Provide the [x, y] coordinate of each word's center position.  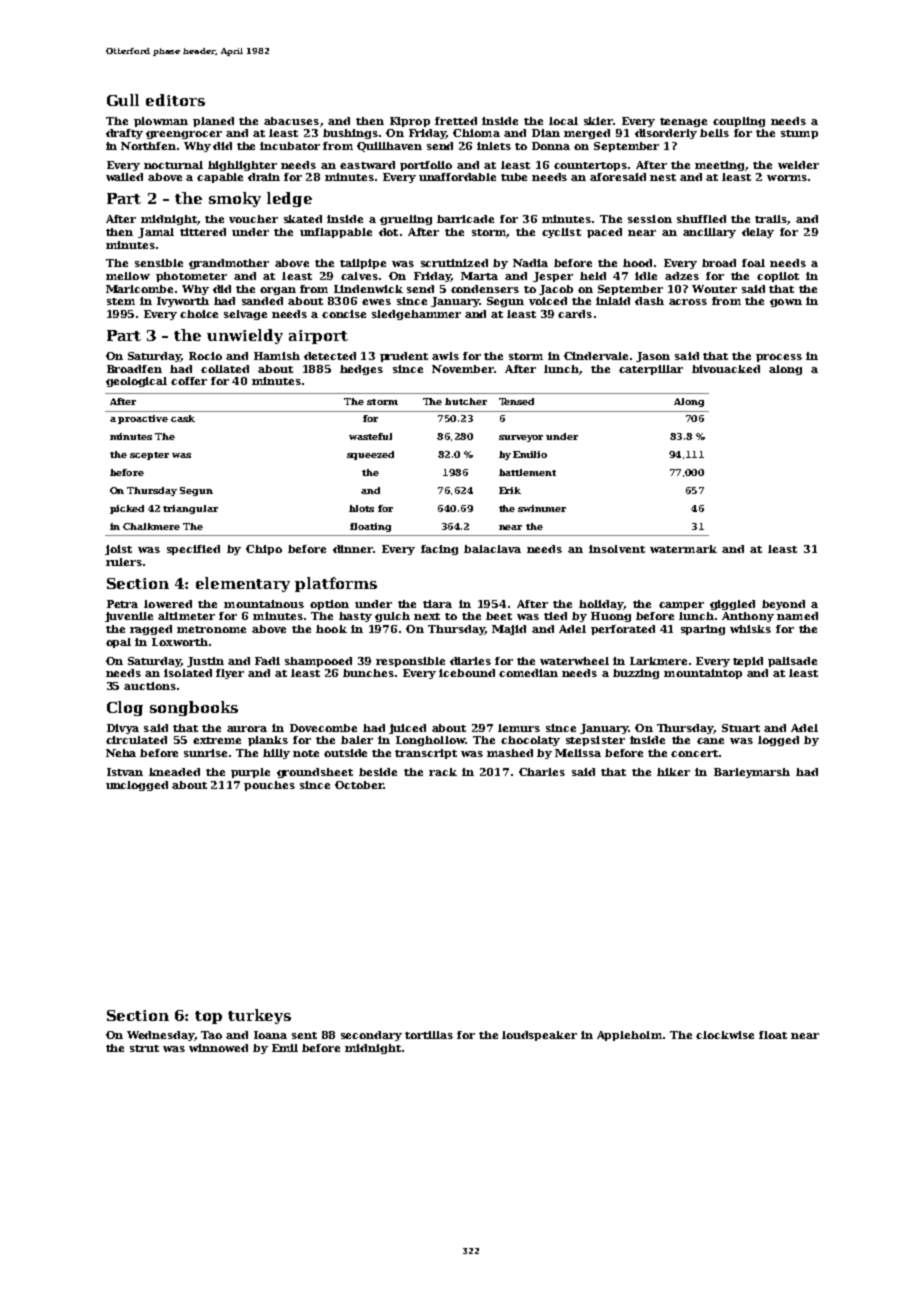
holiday [601, 605]
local [563, 121]
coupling [739, 122]
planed [213, 122]
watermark [683, 549]
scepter [149, 456]
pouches [269, 786]
